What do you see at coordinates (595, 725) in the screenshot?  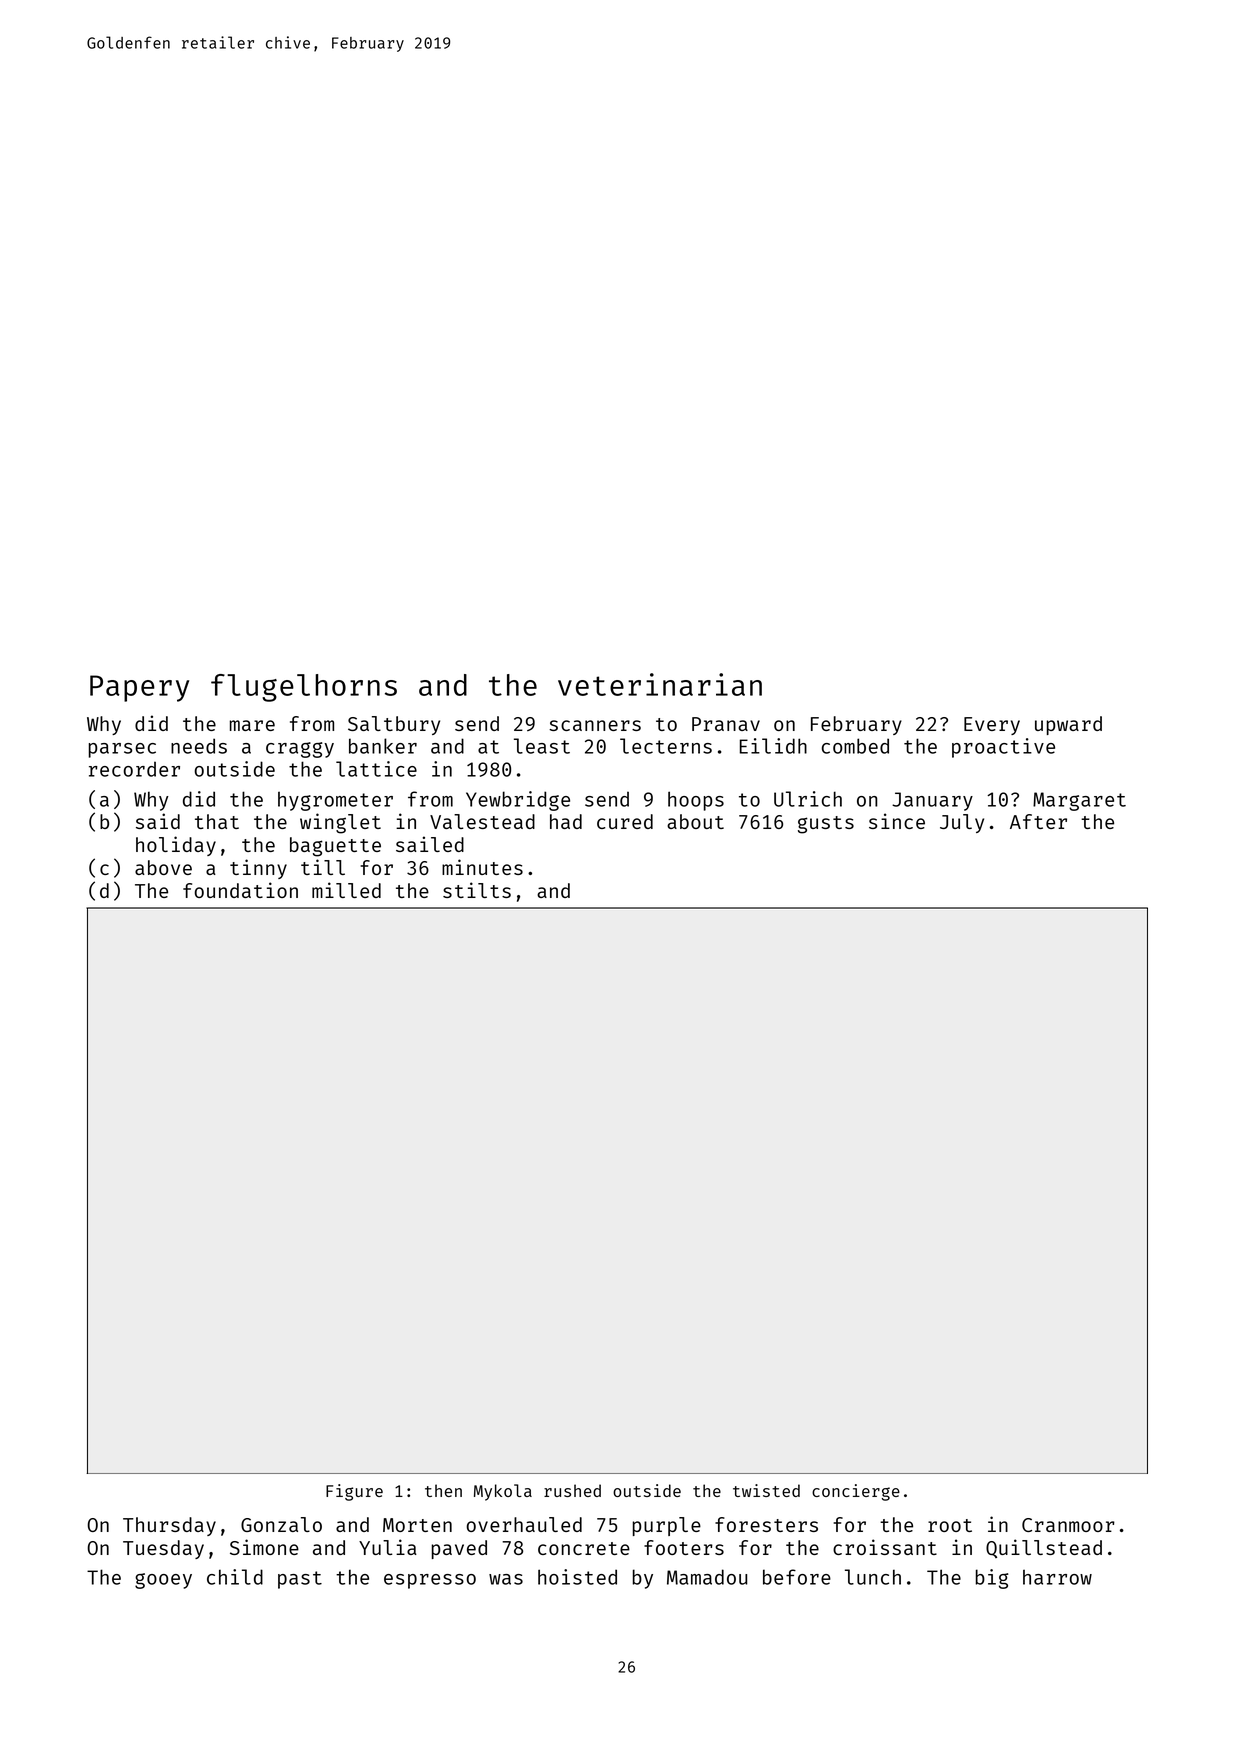 I see `scanners` at bounding box center [595, 725].
